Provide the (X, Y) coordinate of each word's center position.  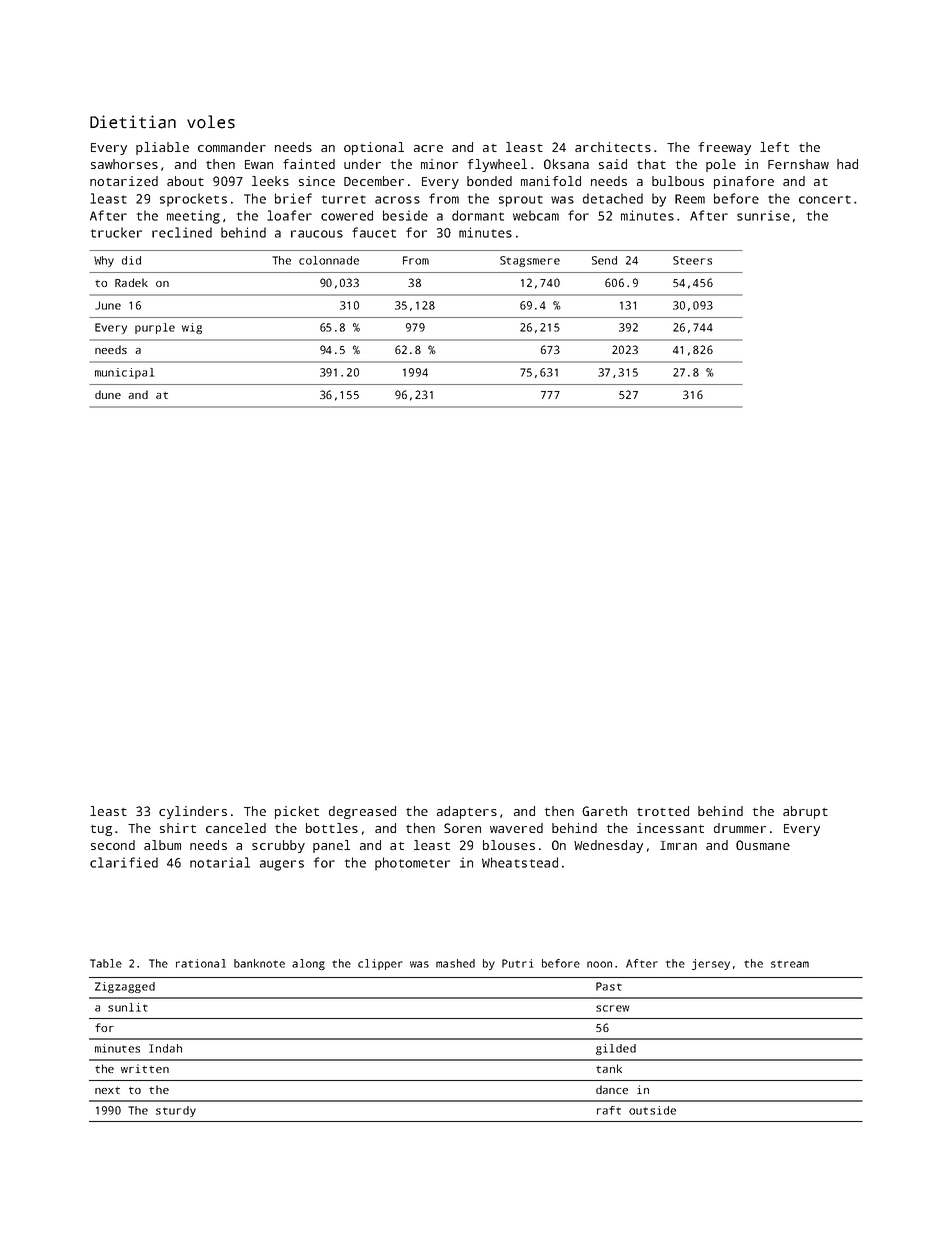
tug (101, 830)
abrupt (805, 812)
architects (613, 147)
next (107, 1090)
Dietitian (133, 122)
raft (609, 1110)
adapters (467, 812)
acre (428, 148)
